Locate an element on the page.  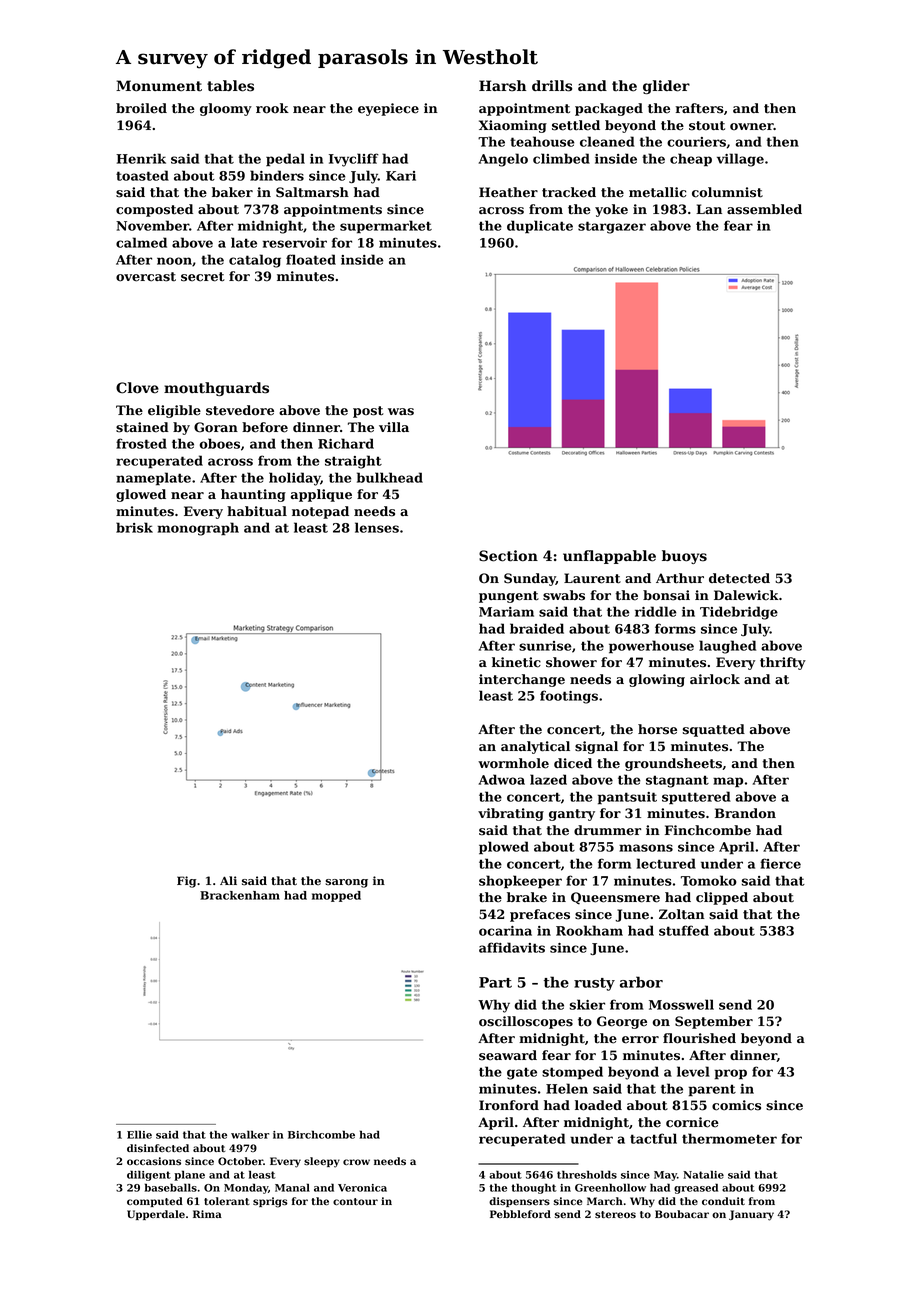
pedal is located at coordinates (285, 160).
